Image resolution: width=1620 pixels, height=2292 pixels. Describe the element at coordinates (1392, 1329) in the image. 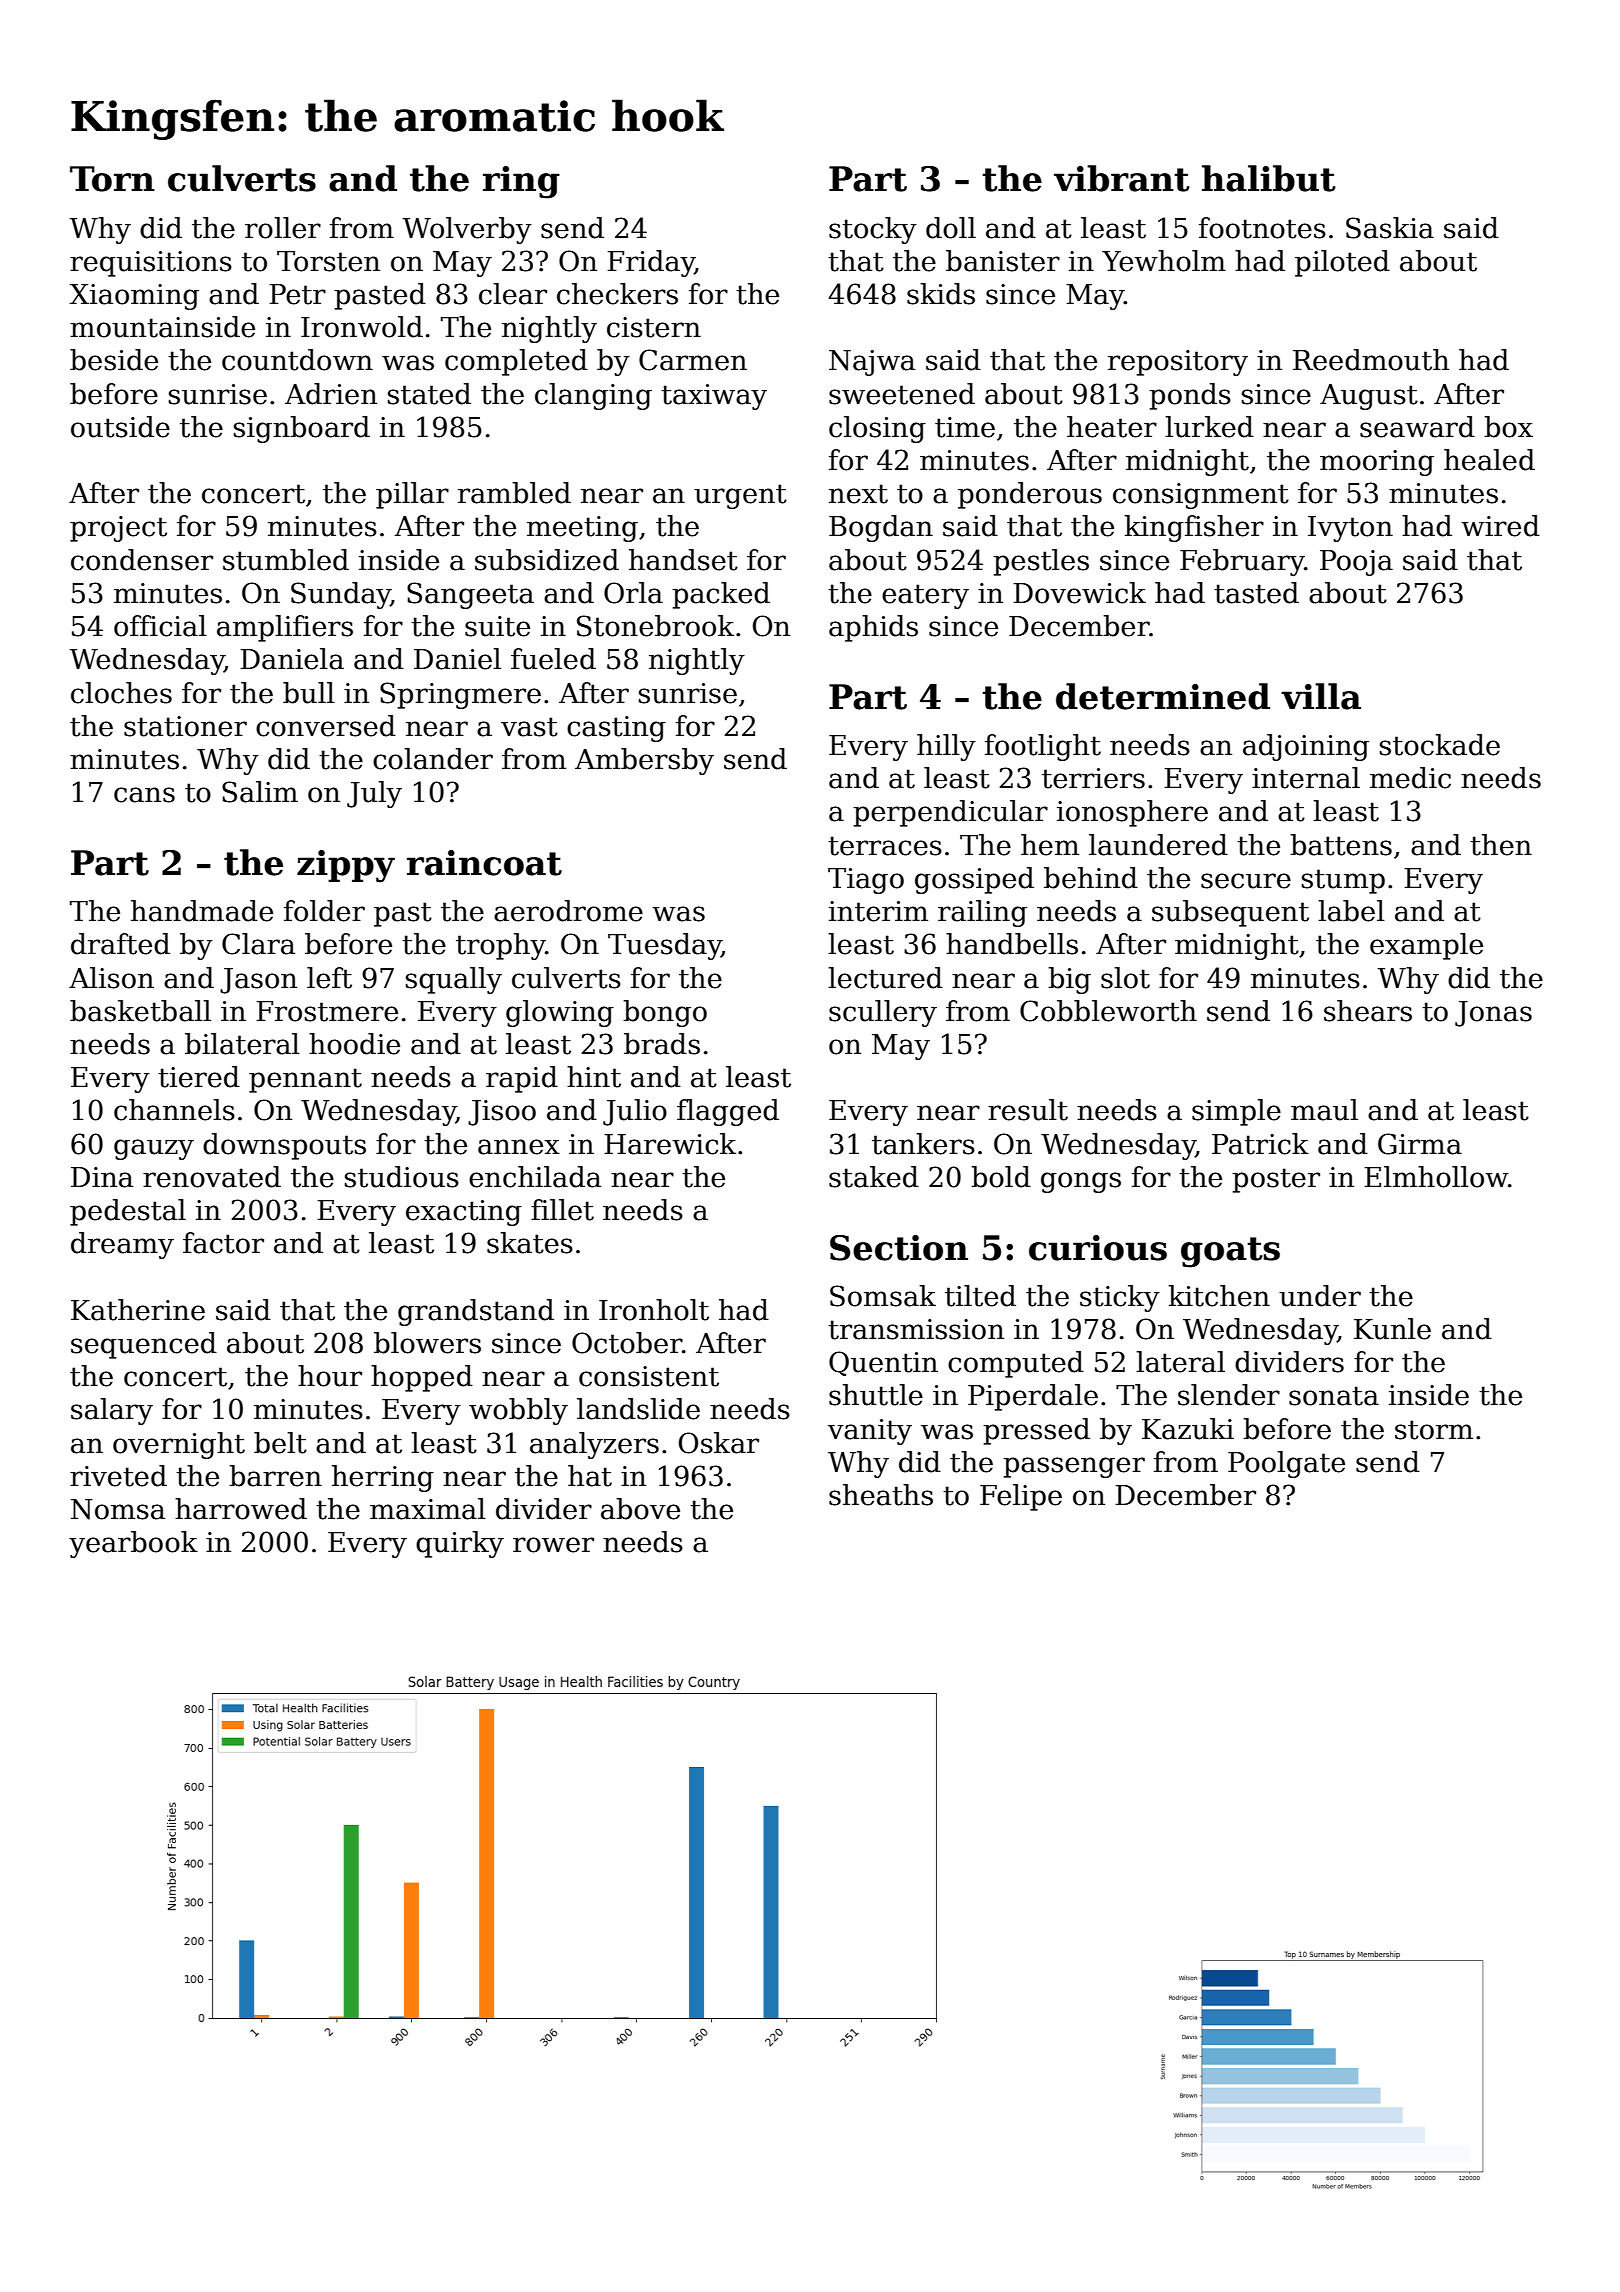

I see `Kunle` at that location.
